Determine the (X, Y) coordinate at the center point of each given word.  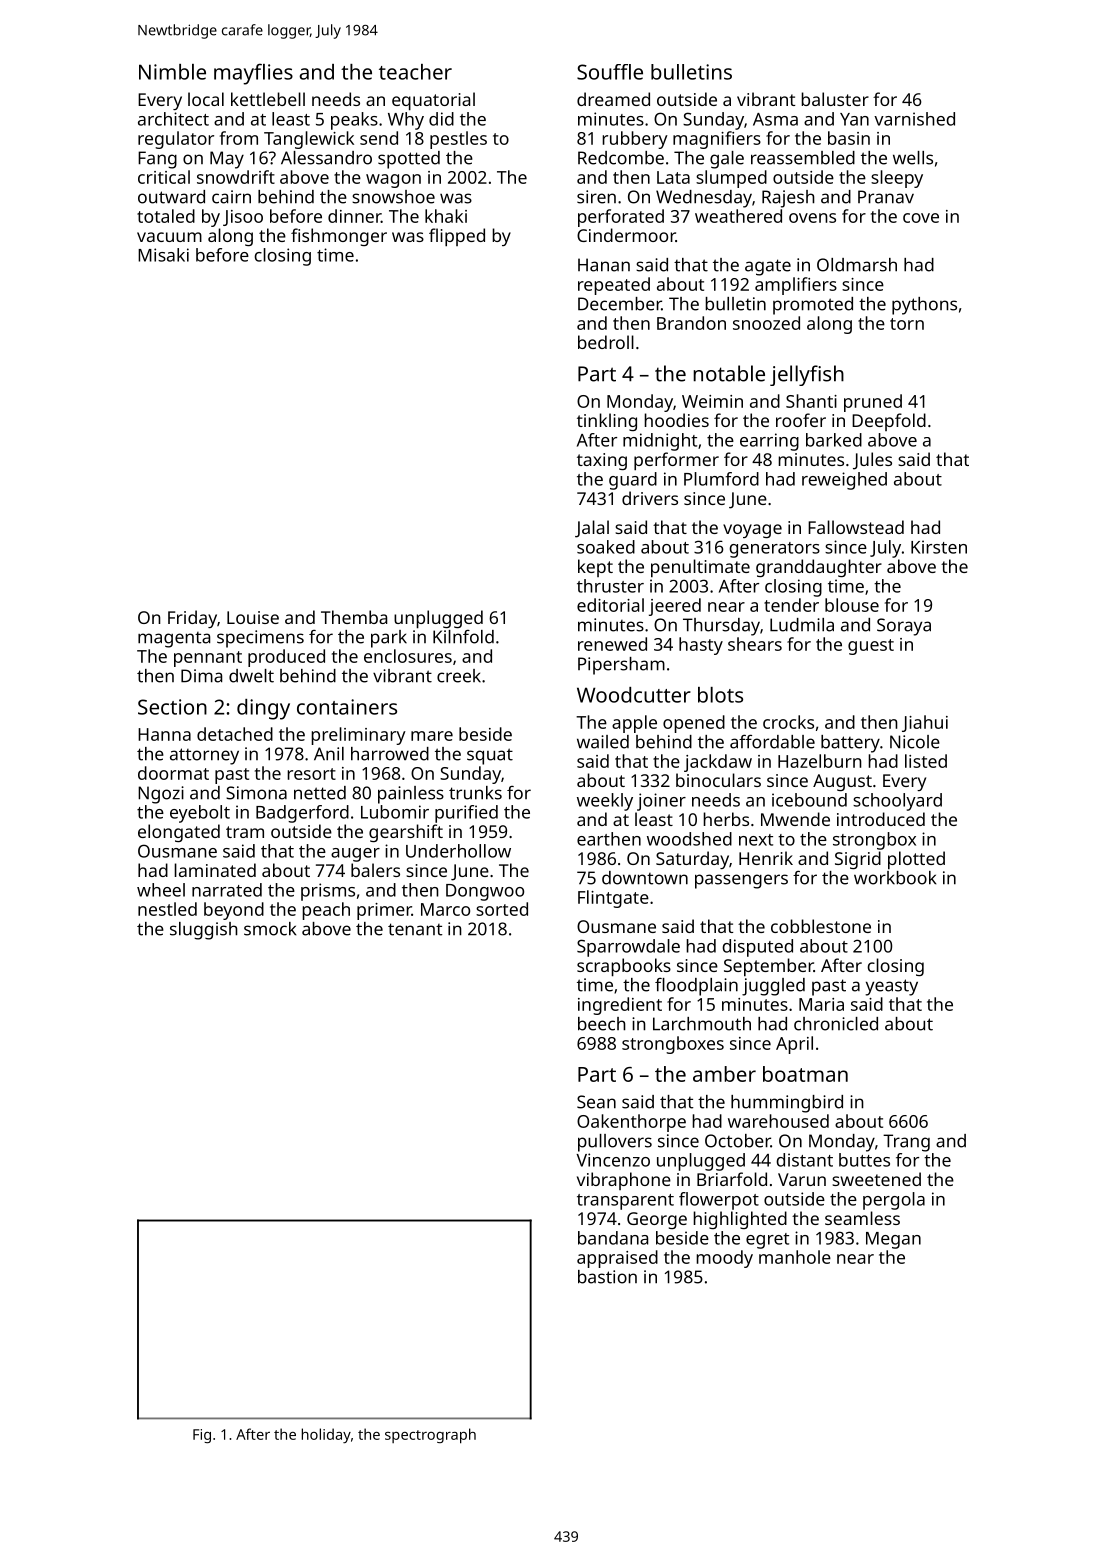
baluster (835, 99)
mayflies (253, 74)
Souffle (610, 72)
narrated (227, 890)
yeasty (891, 987)
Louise (253, 617)
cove (921, 218)
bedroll (606, 342)
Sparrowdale (628, 948)
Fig (202, 1436)
